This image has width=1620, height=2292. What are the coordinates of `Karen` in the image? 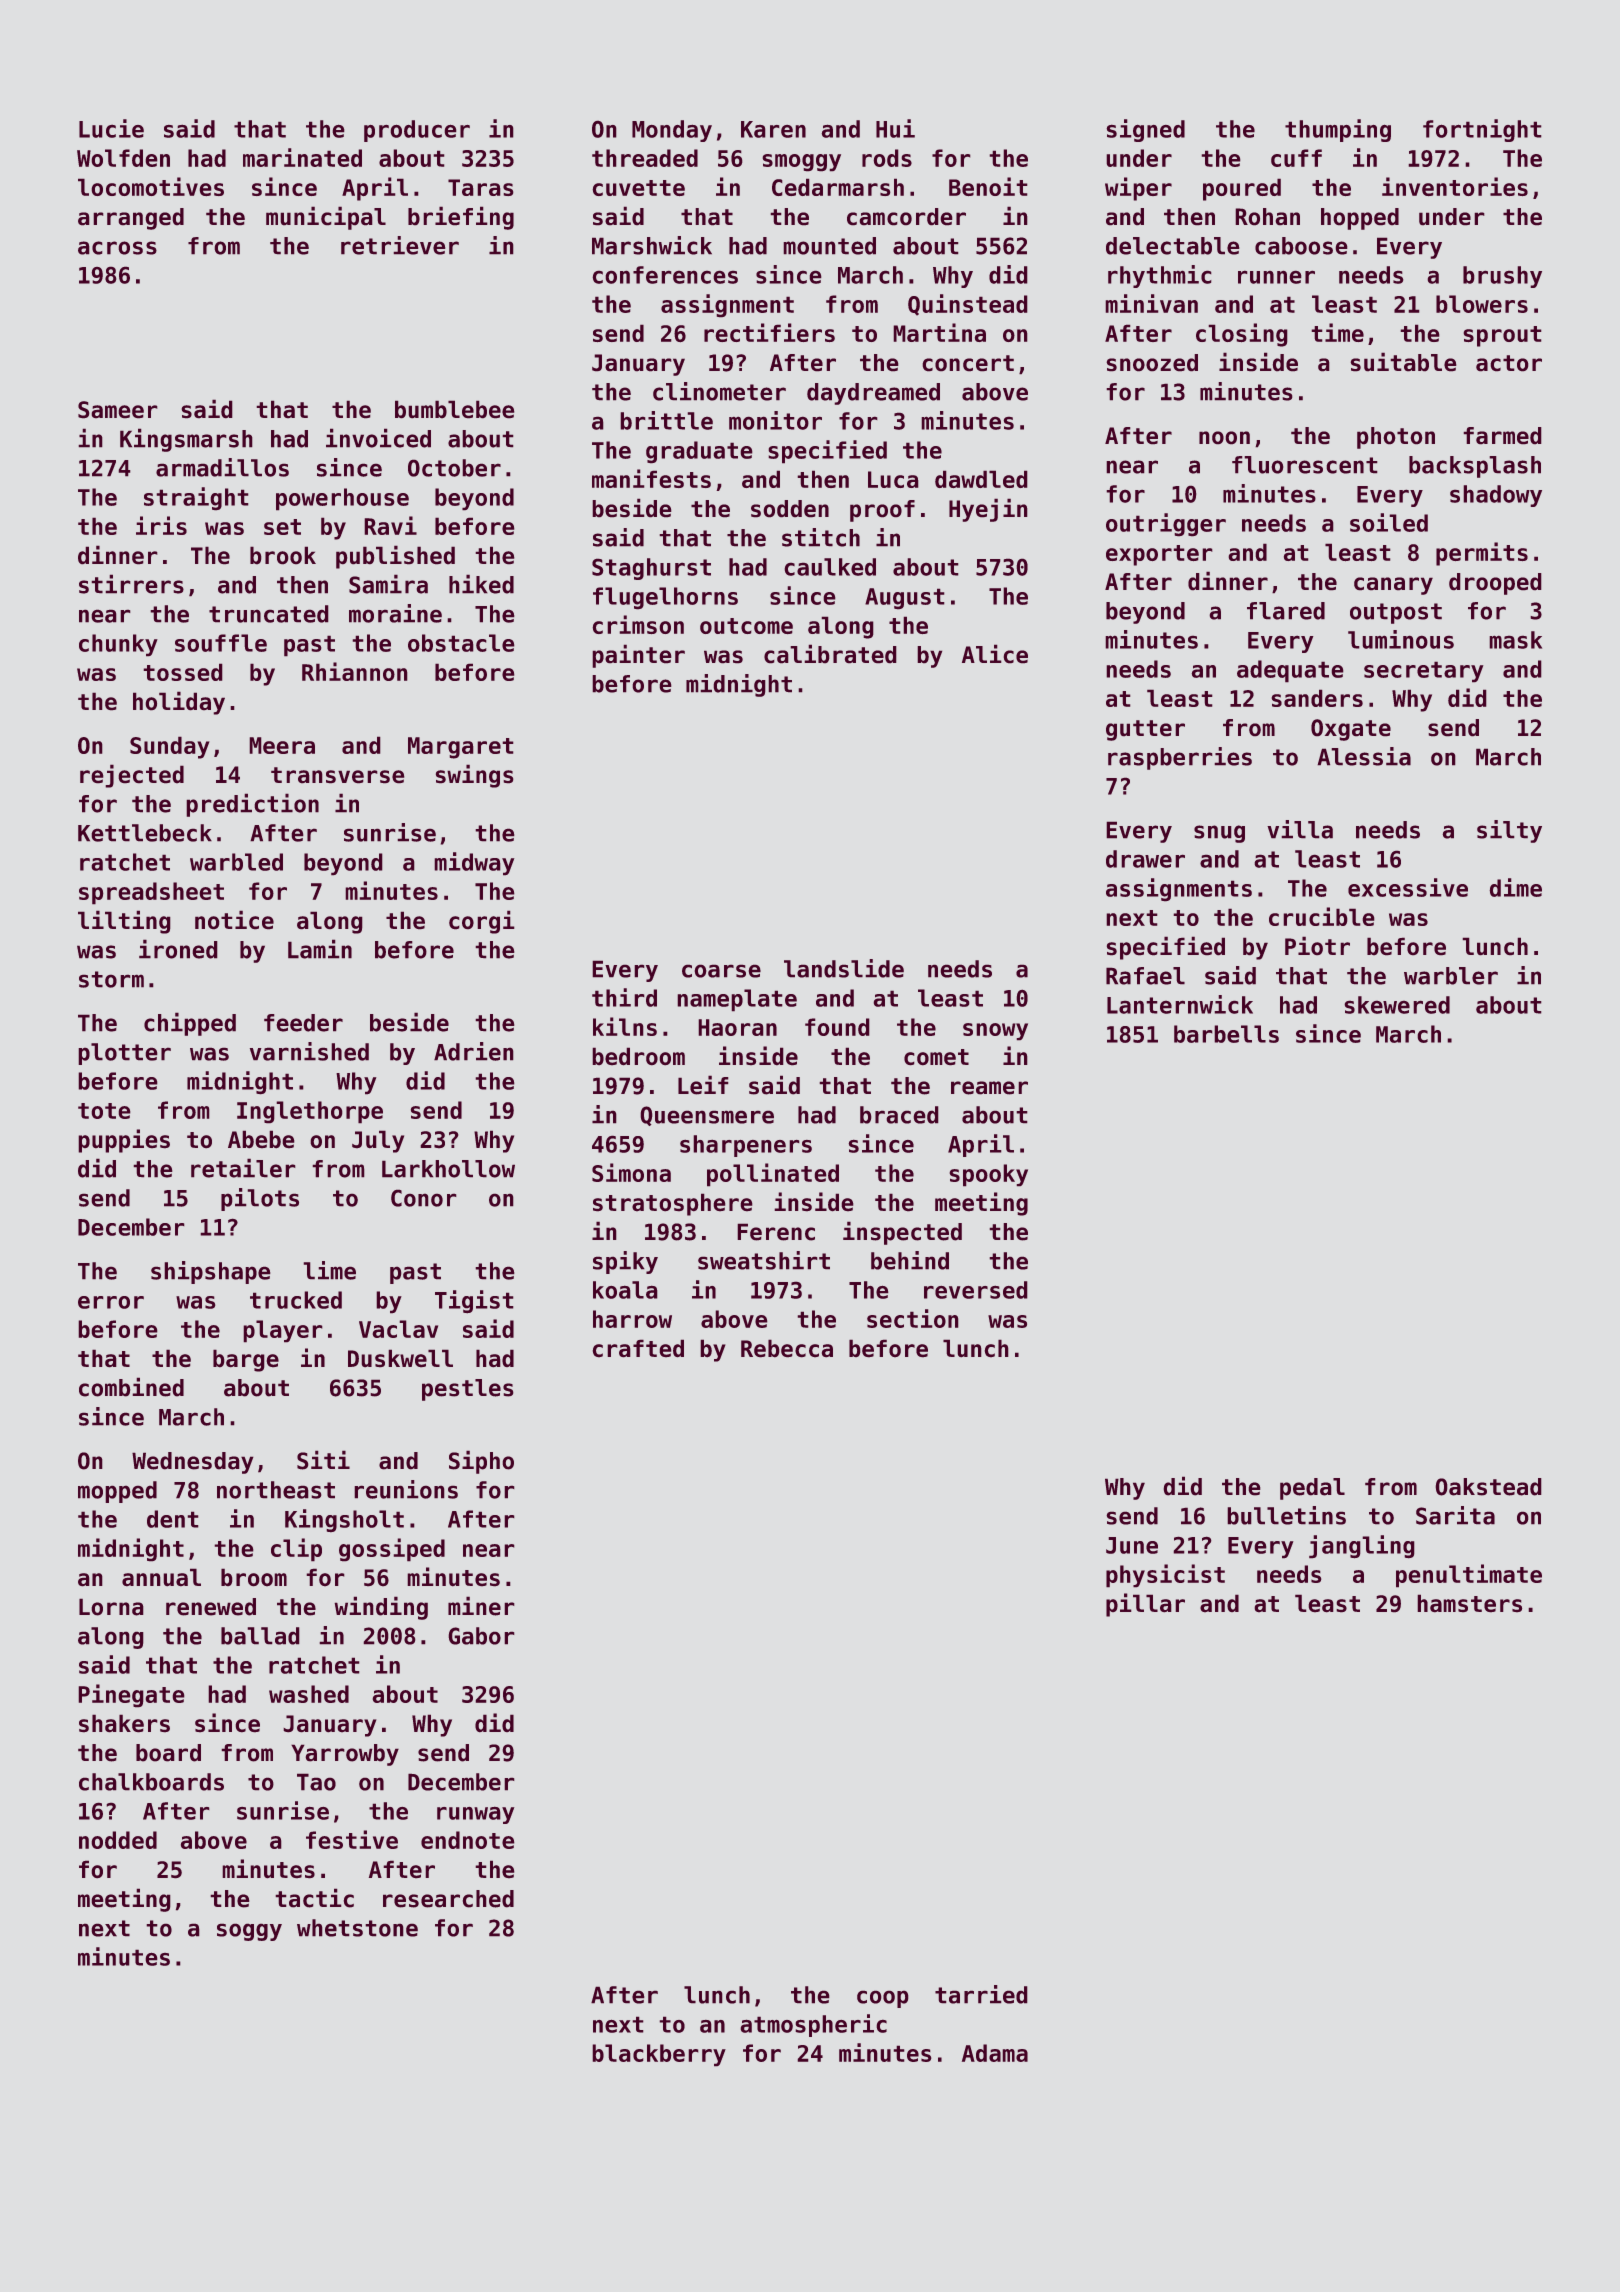 It's located at (773, 129).
